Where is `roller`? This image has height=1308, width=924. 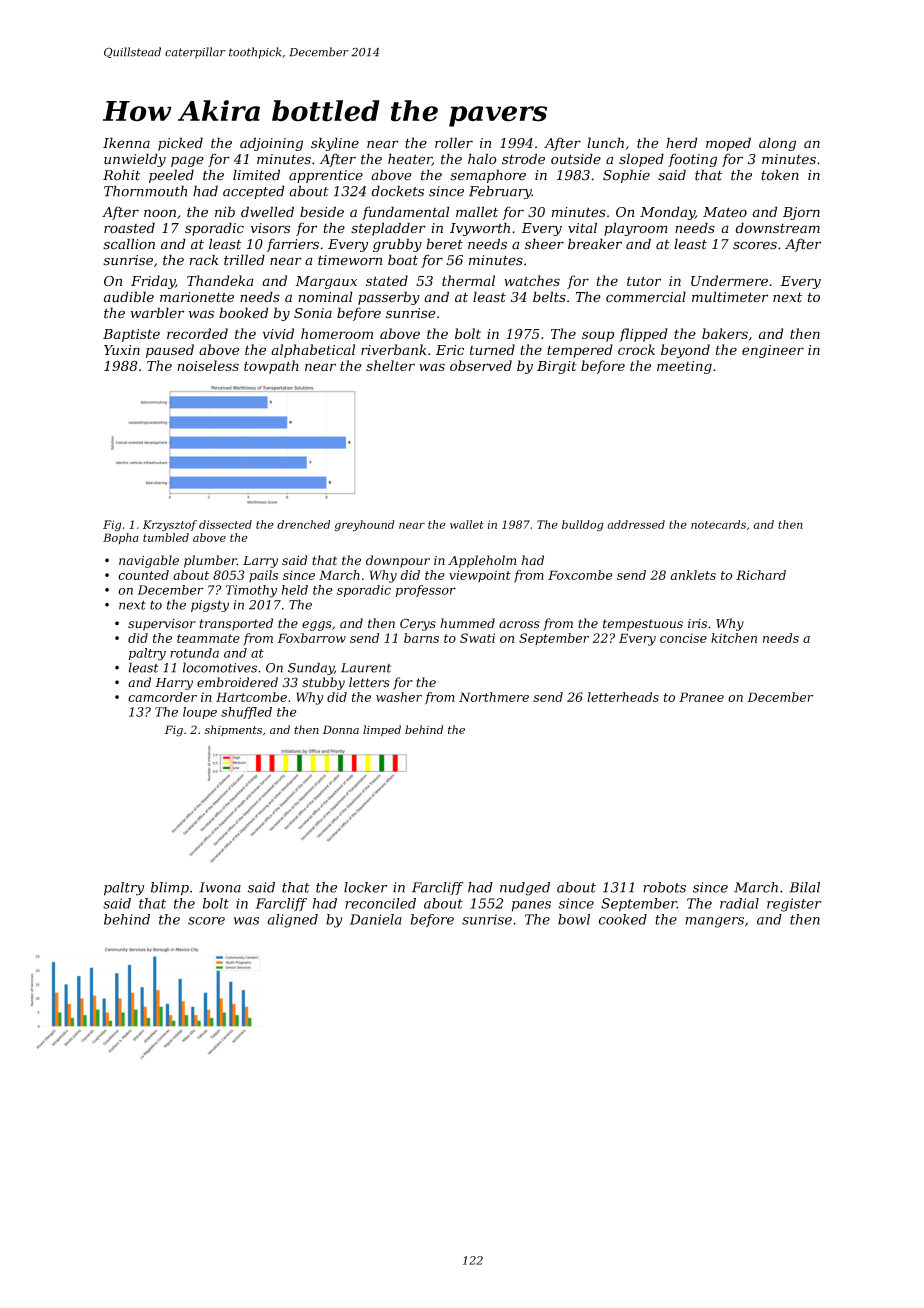
roller is located at coordinates (454, 143).
